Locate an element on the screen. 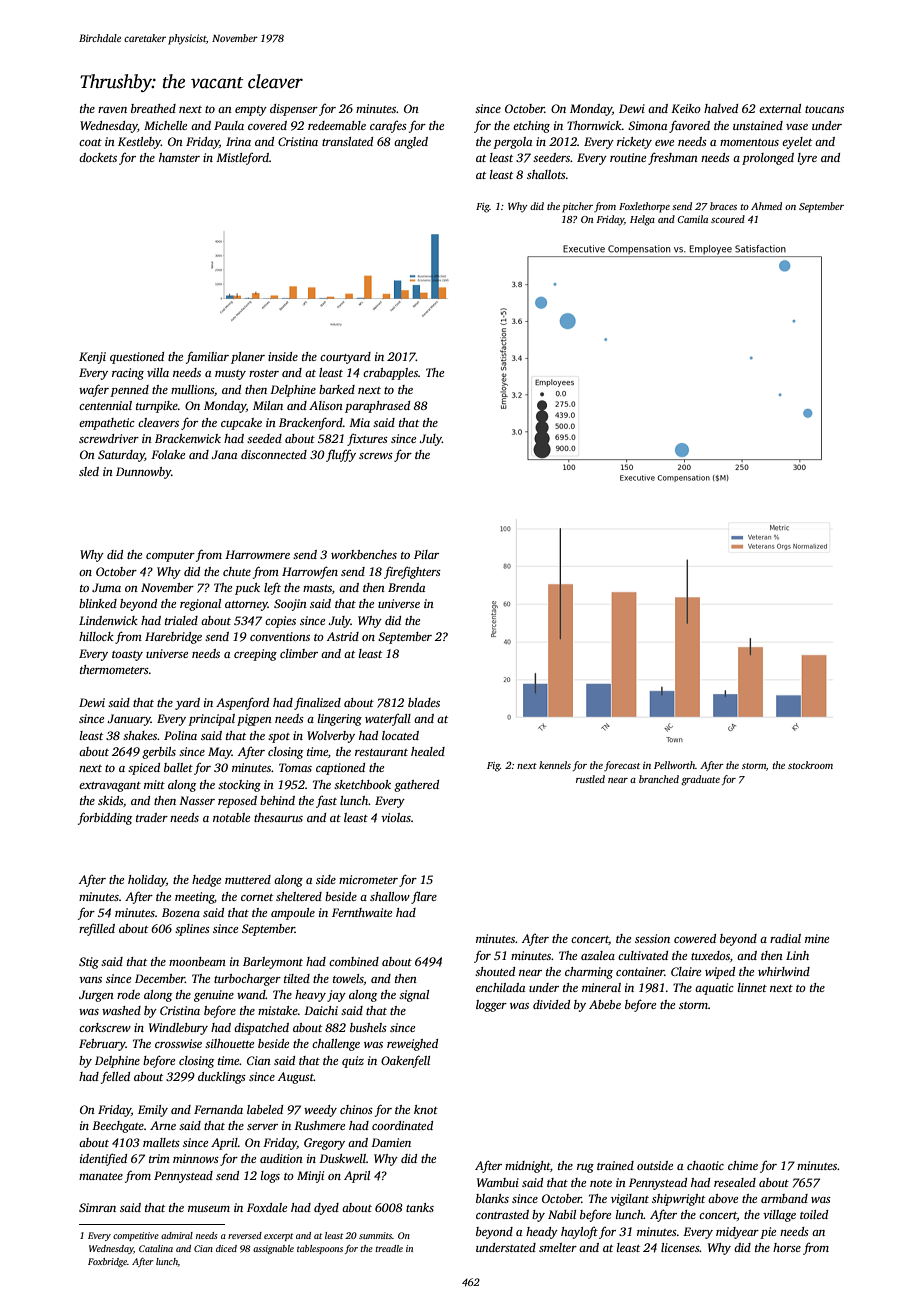 This screenshot has height=1308, width=924. kennels is located at coordinates (555, 765).
